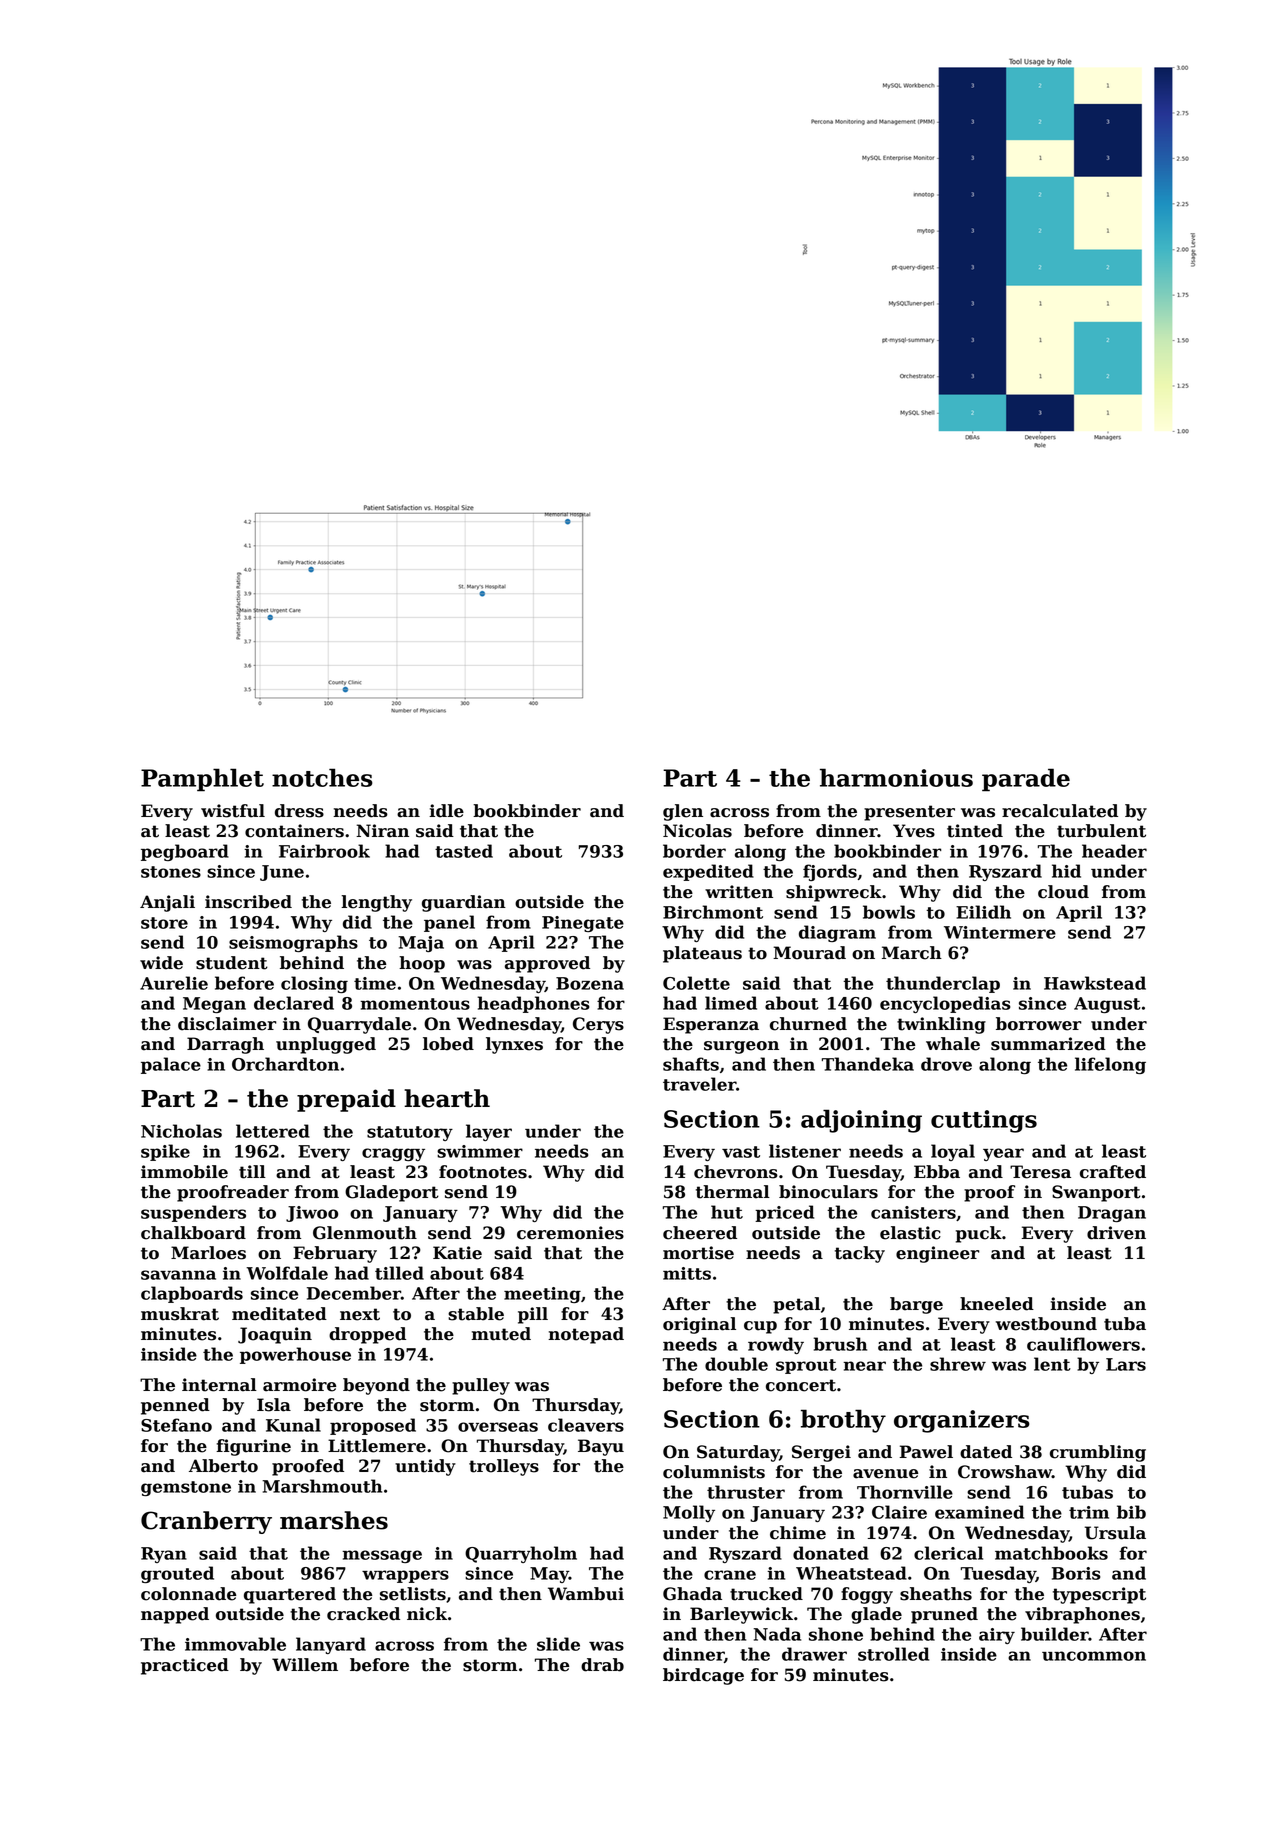 This screenshot has height=1821, width=1287. Describe the element at coordinates (602, 1665) in the screenshot. I see `drab` at that location.
